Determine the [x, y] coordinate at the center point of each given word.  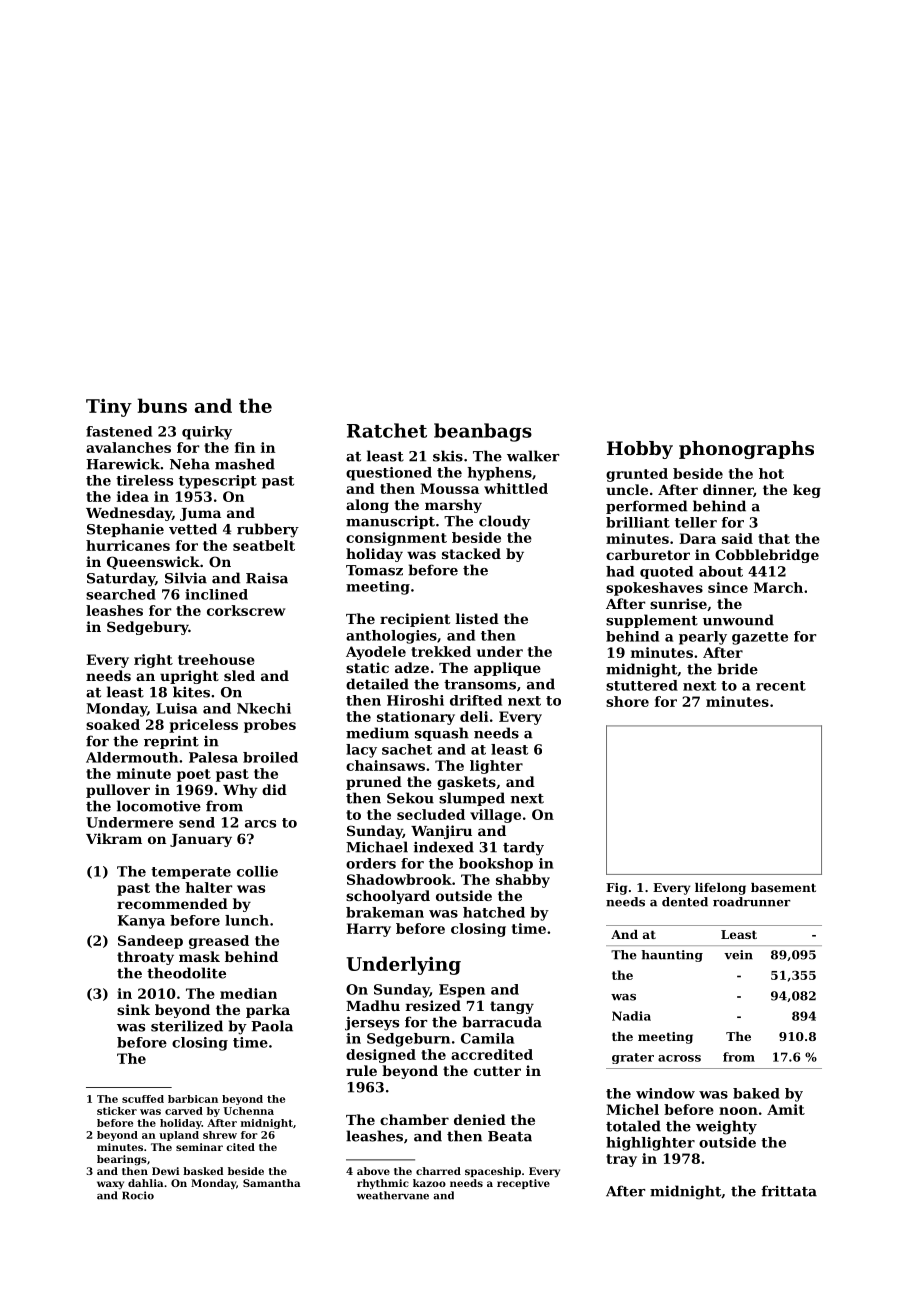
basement [783, 887]
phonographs [746, 450]
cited [240, 1147]
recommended [172, 903]
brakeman [385, 912]
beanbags [483, 432]
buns [162, 405]
